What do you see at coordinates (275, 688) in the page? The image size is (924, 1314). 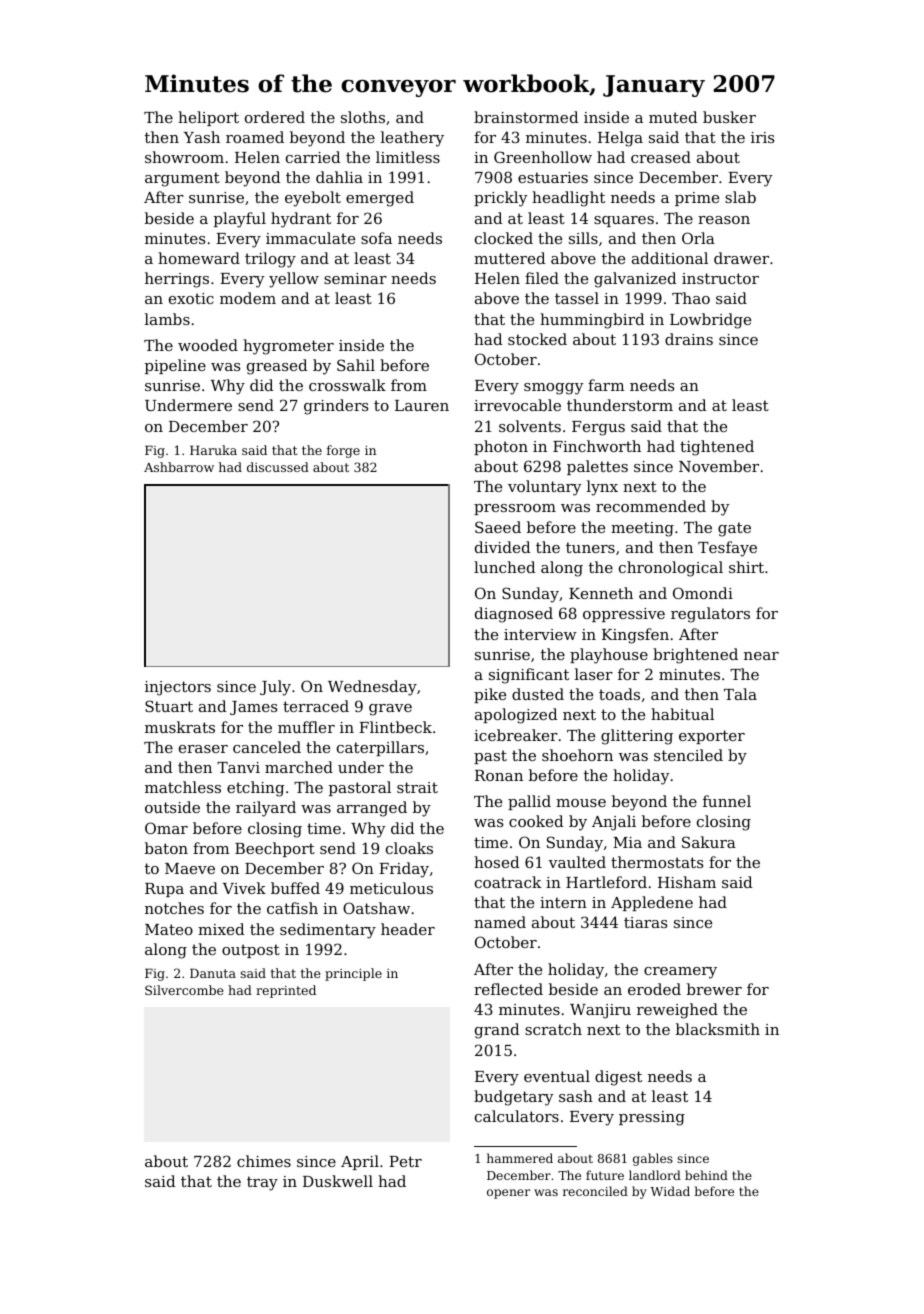 I see `July` at bounding box center [275, 688].
